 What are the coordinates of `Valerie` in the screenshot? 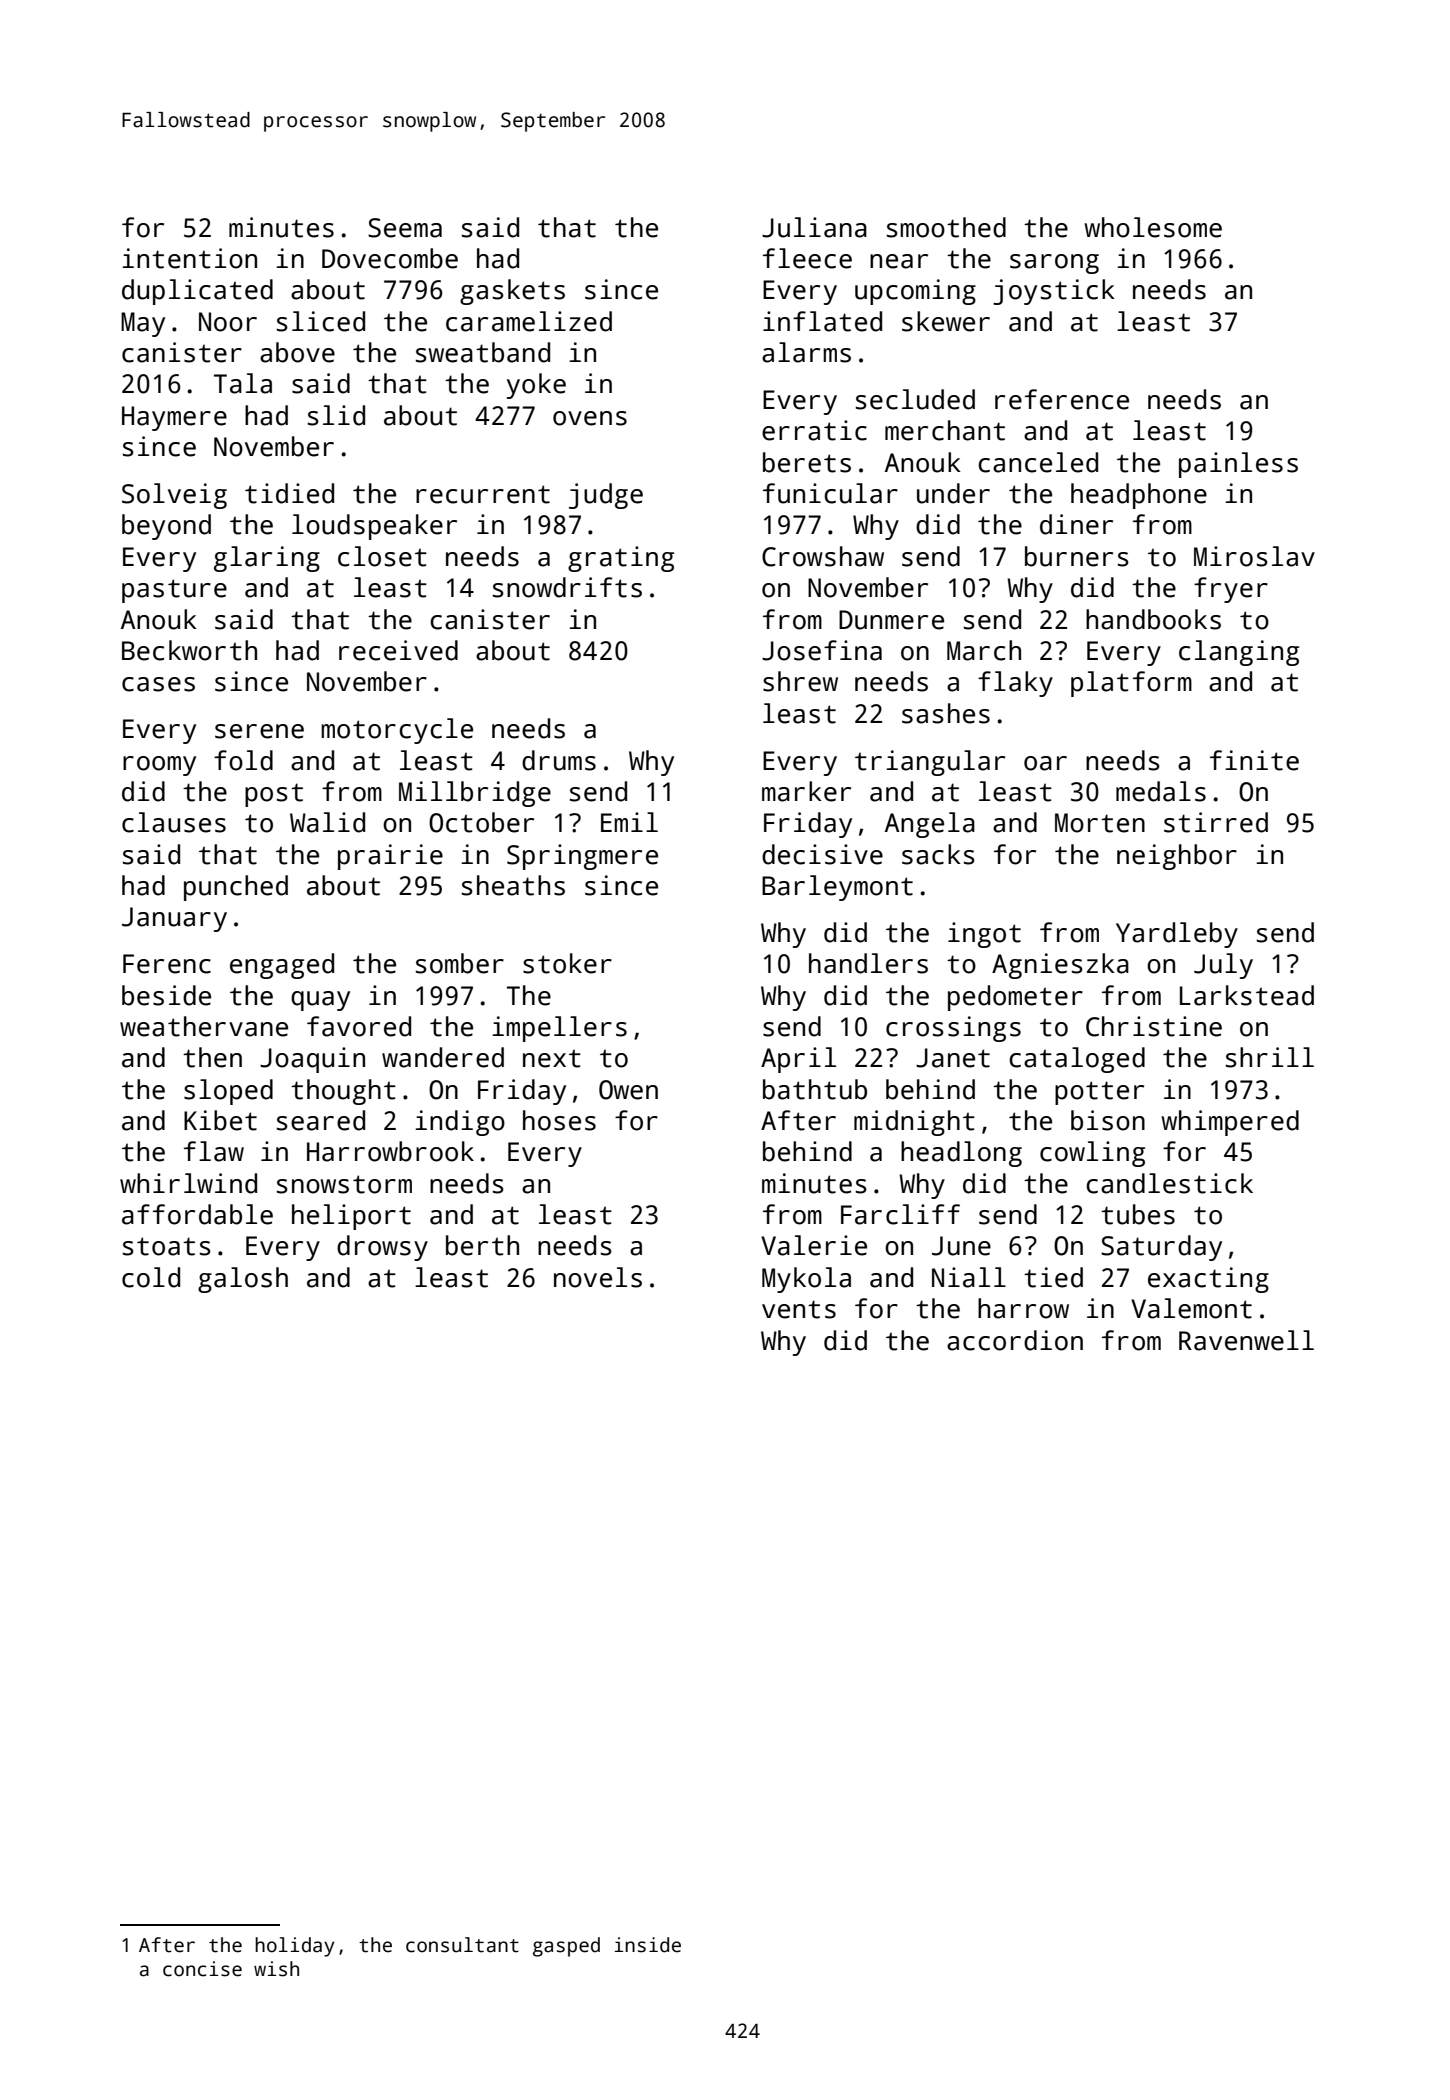 It's located at (814, 1245).
